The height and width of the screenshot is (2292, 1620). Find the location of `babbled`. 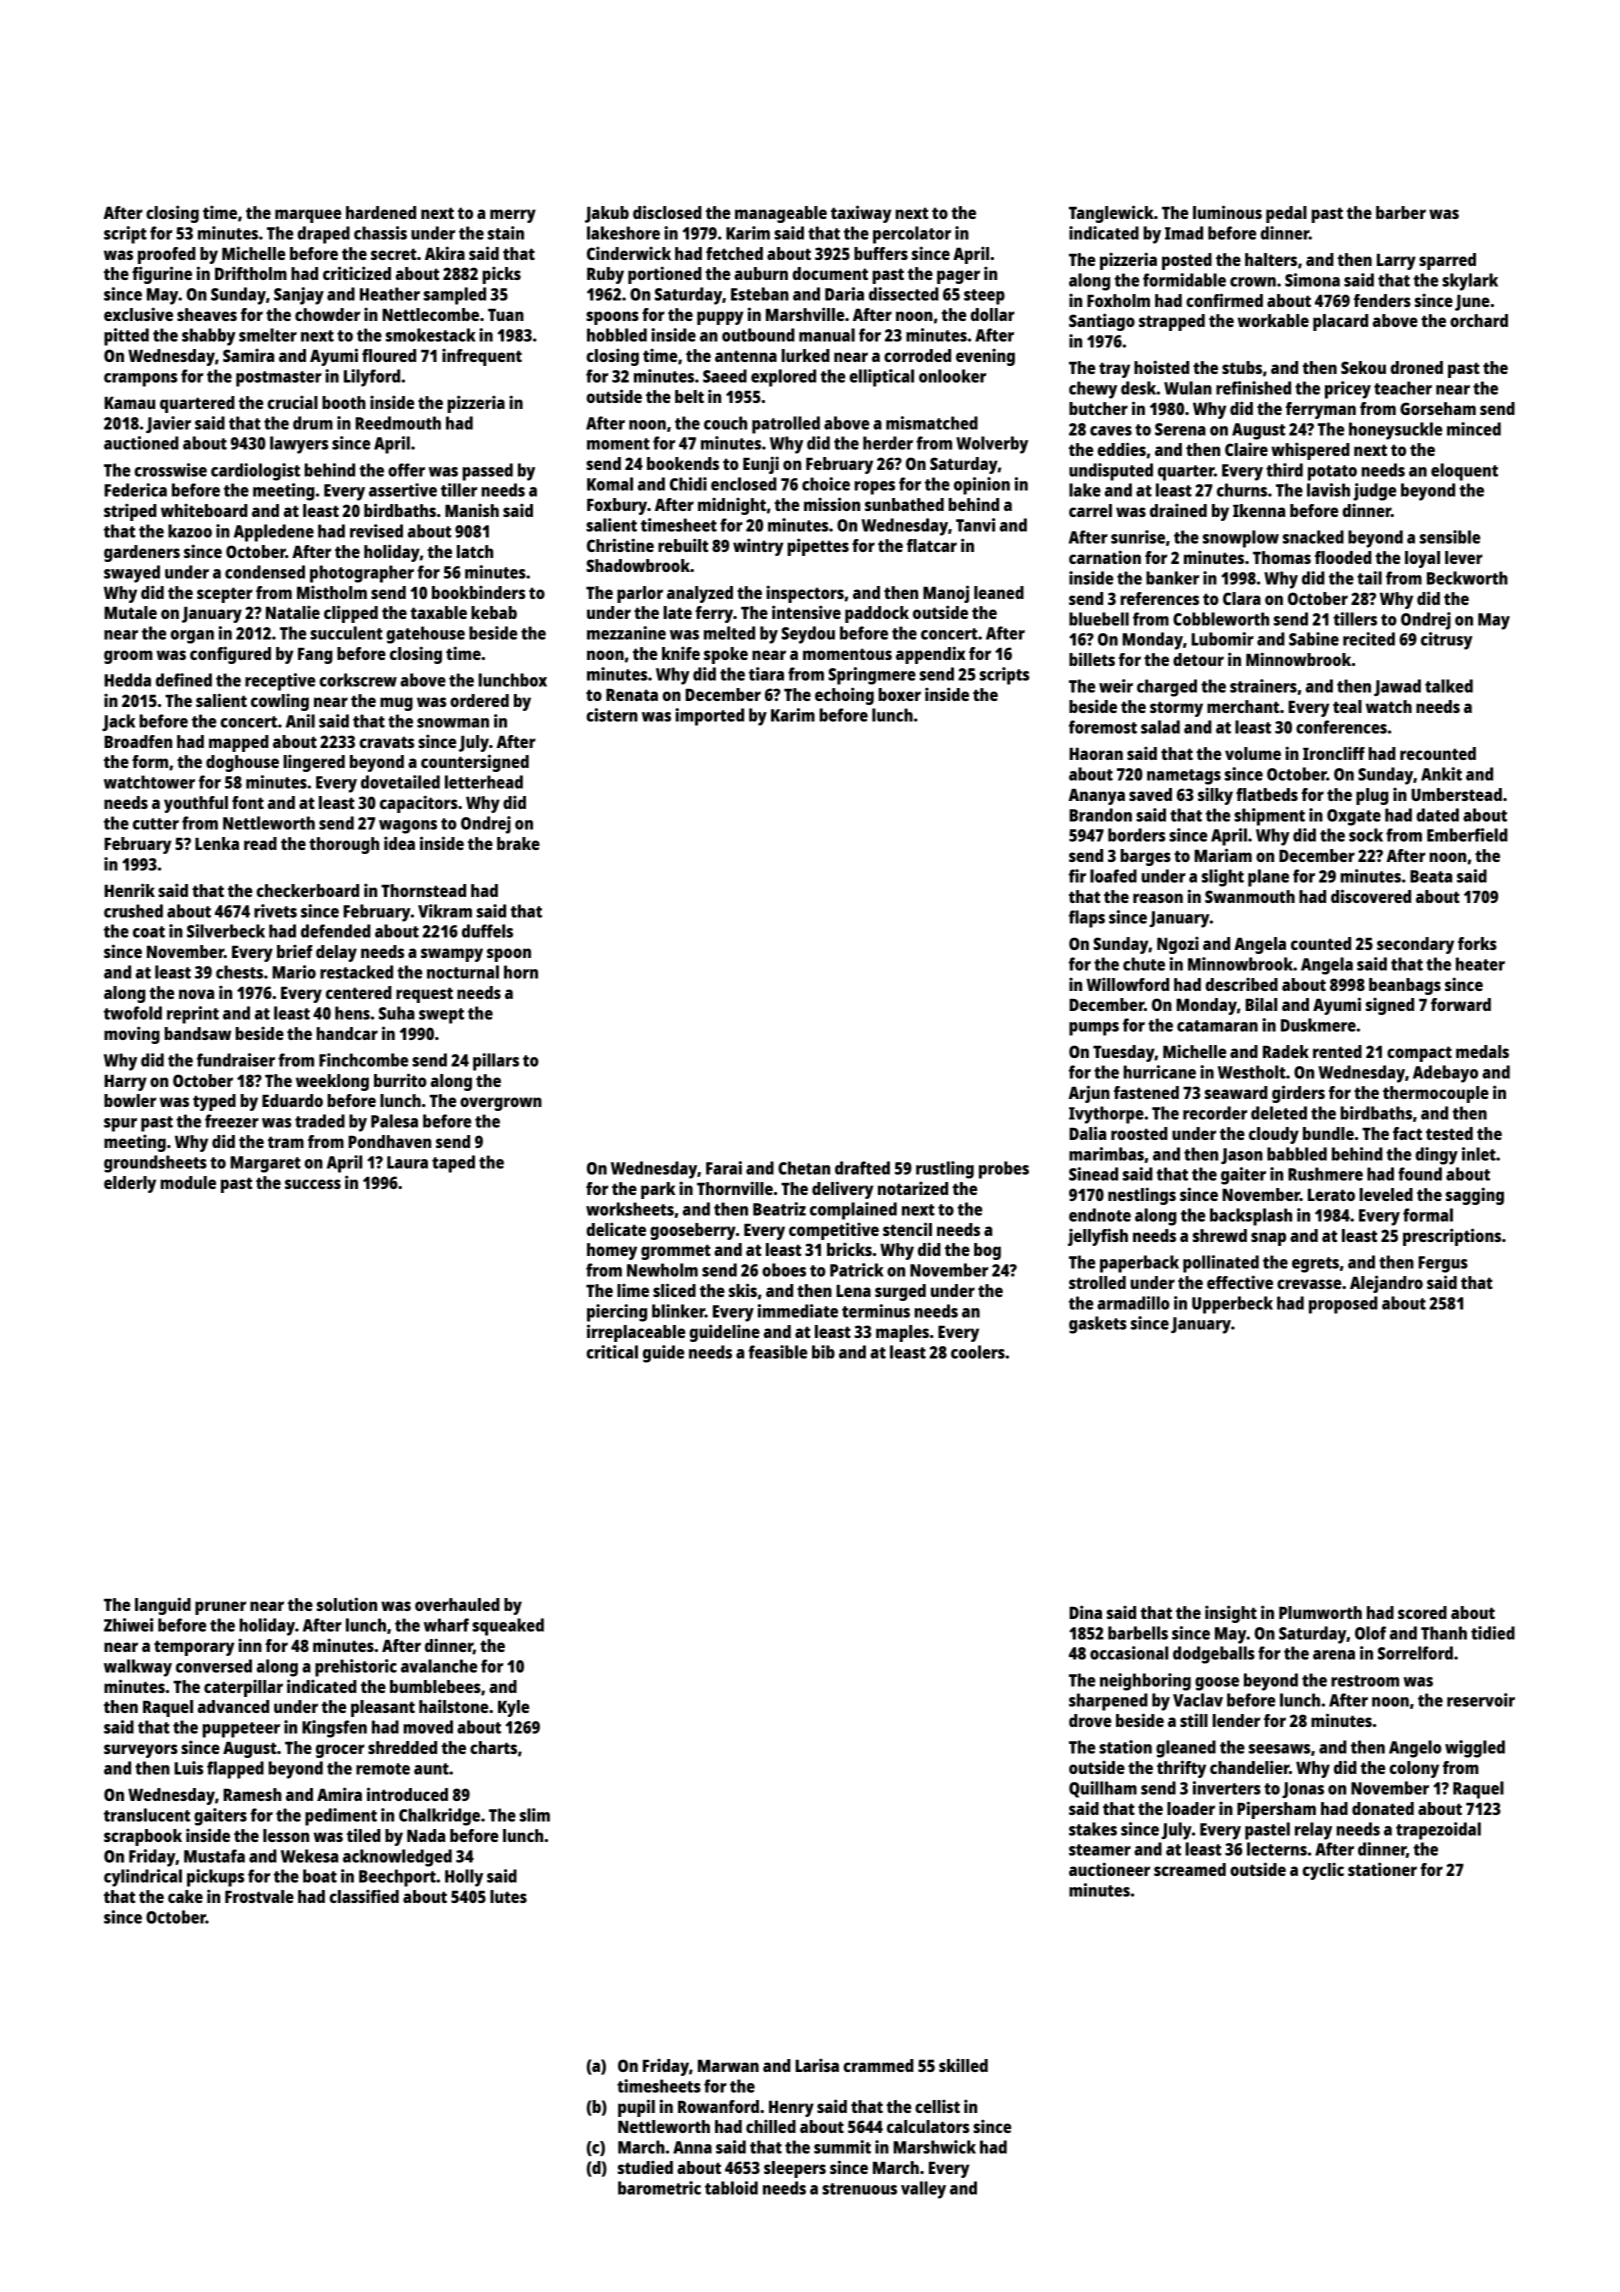

babbled is located at coordinates (1297, 1154).
